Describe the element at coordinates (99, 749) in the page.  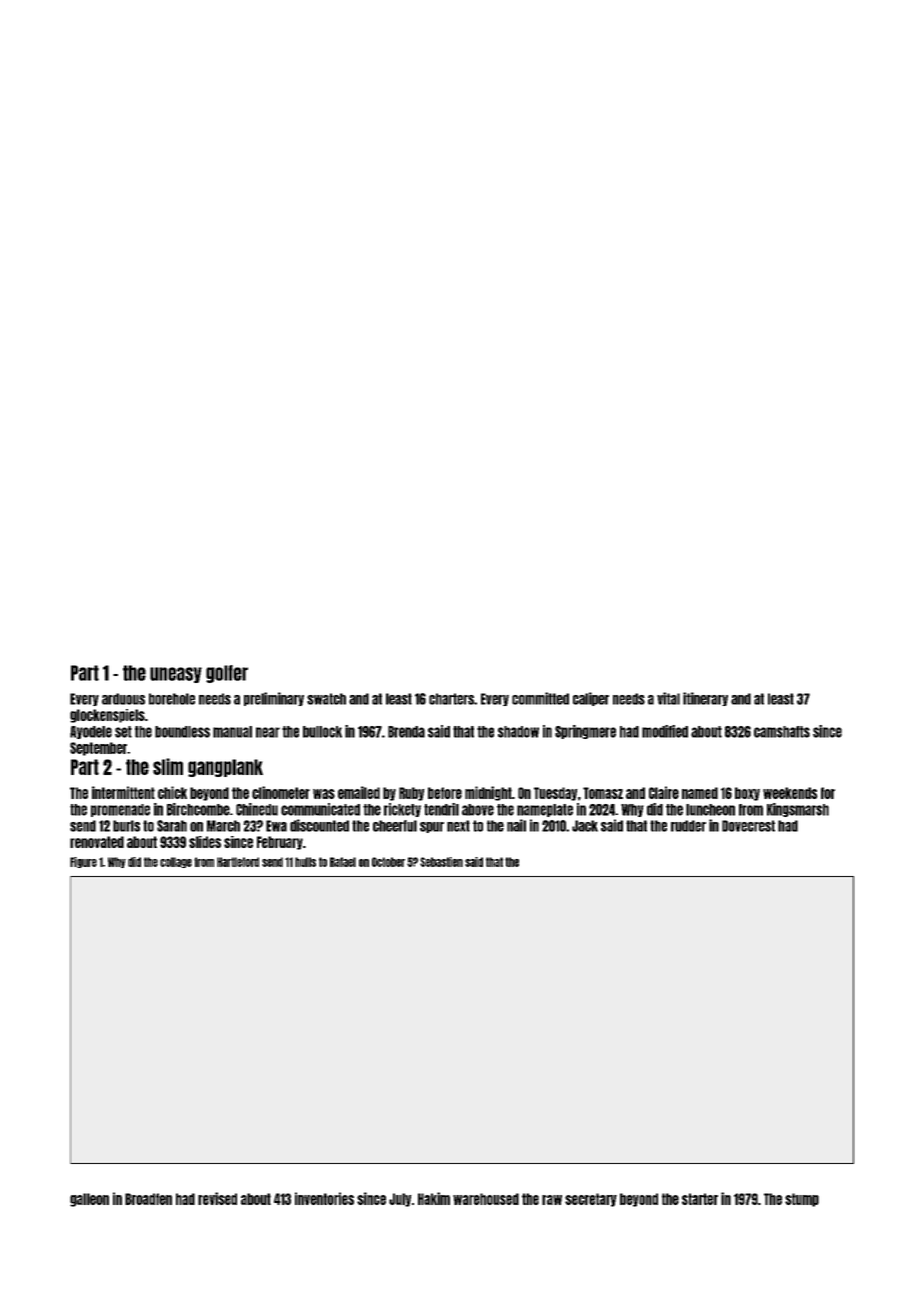
I see `September` at that location.
